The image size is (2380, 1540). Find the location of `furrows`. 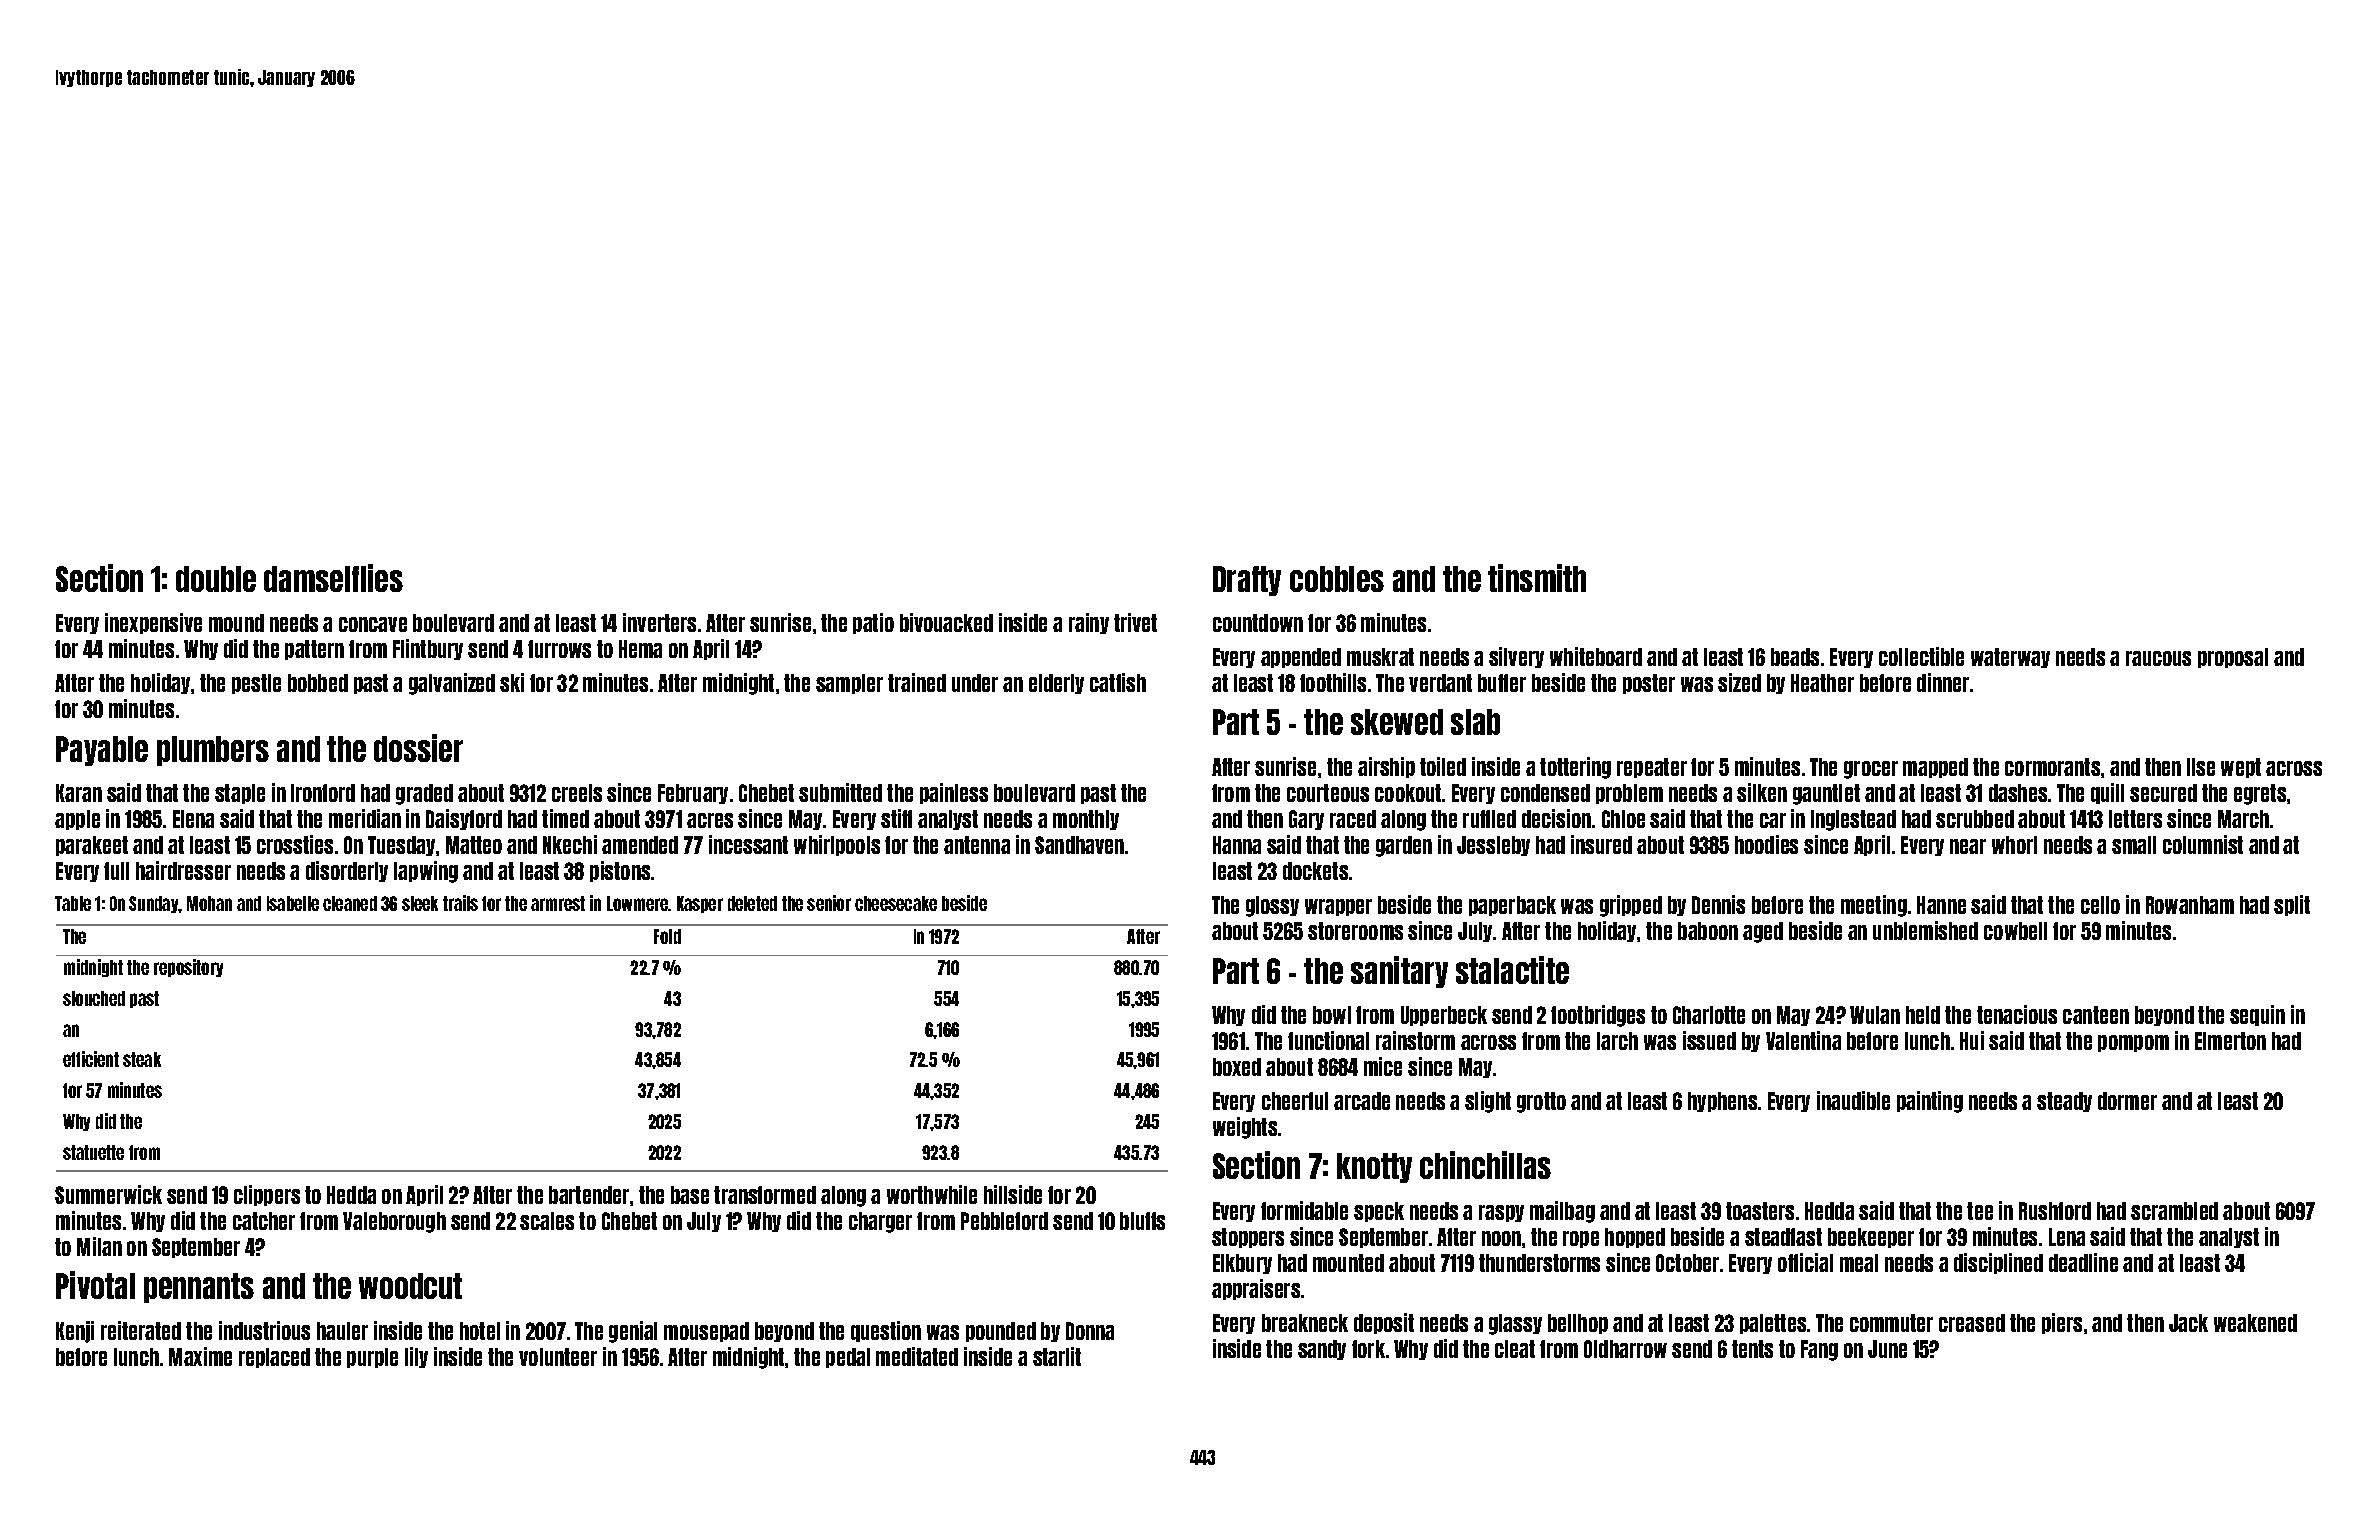

furrows is located at coordinates (559, 649).
